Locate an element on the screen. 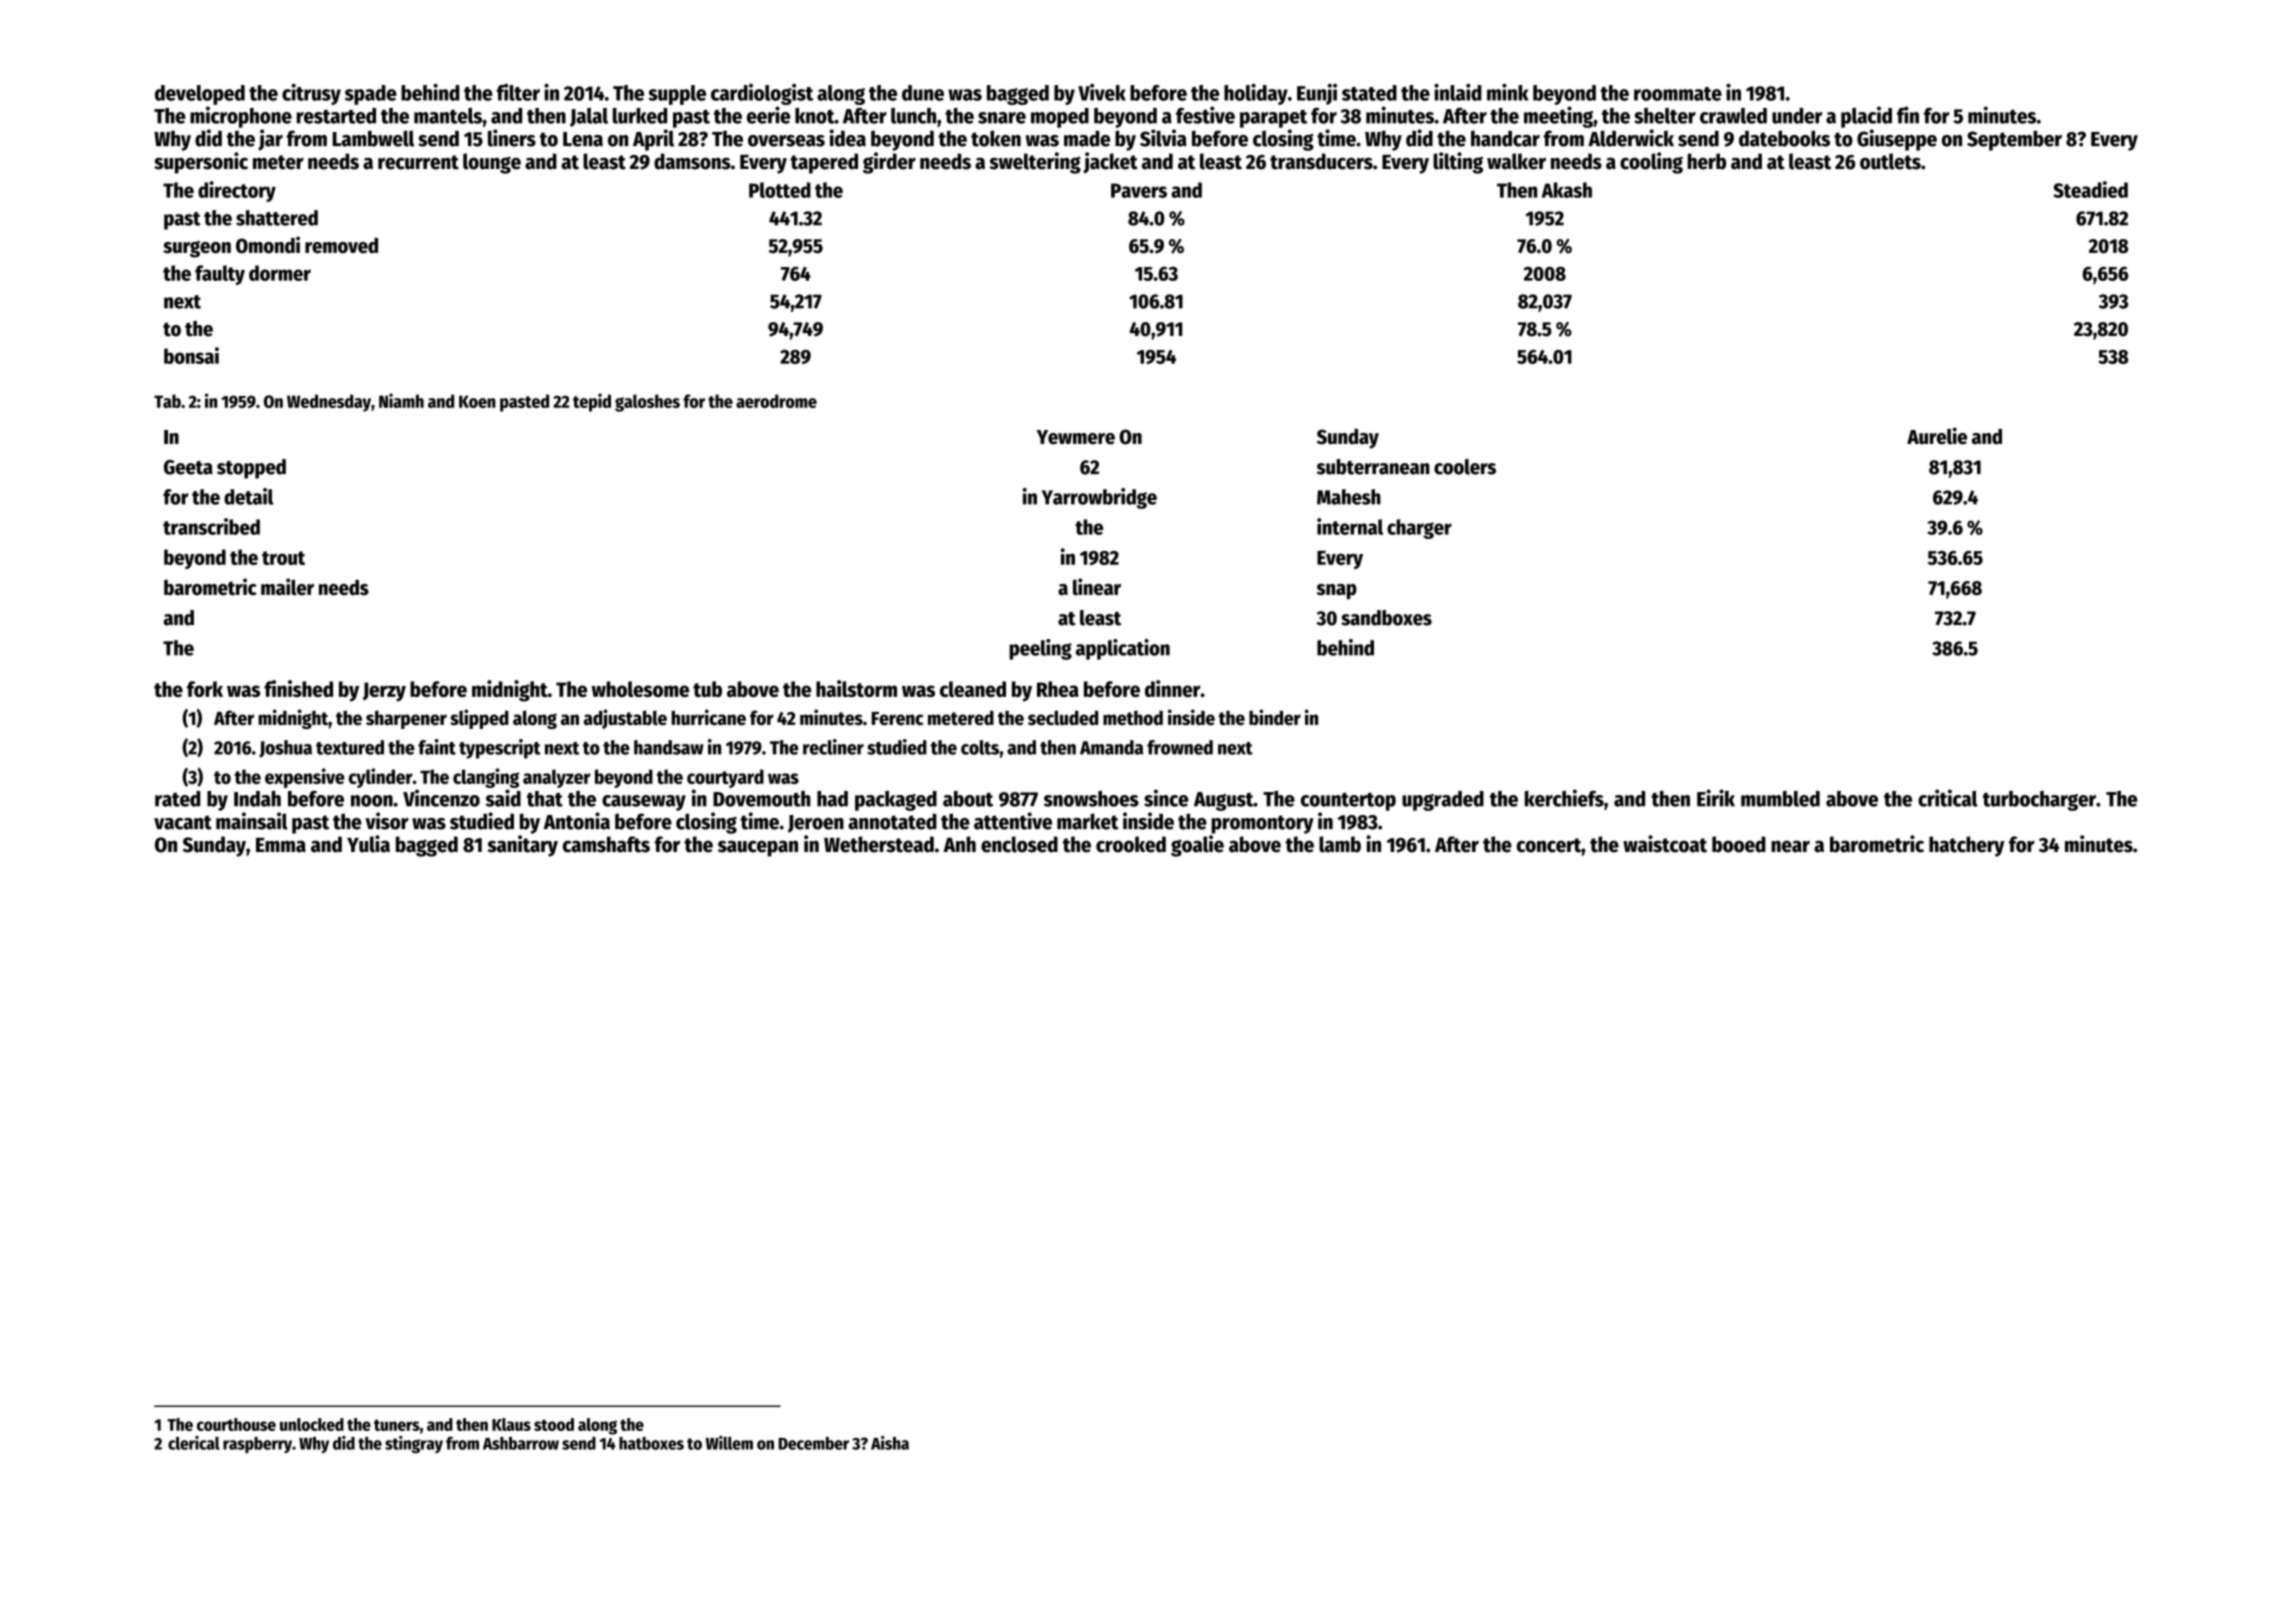 The height and width of the screenshot is (1620, 2292). December is located at coordinates (813, 1443).
